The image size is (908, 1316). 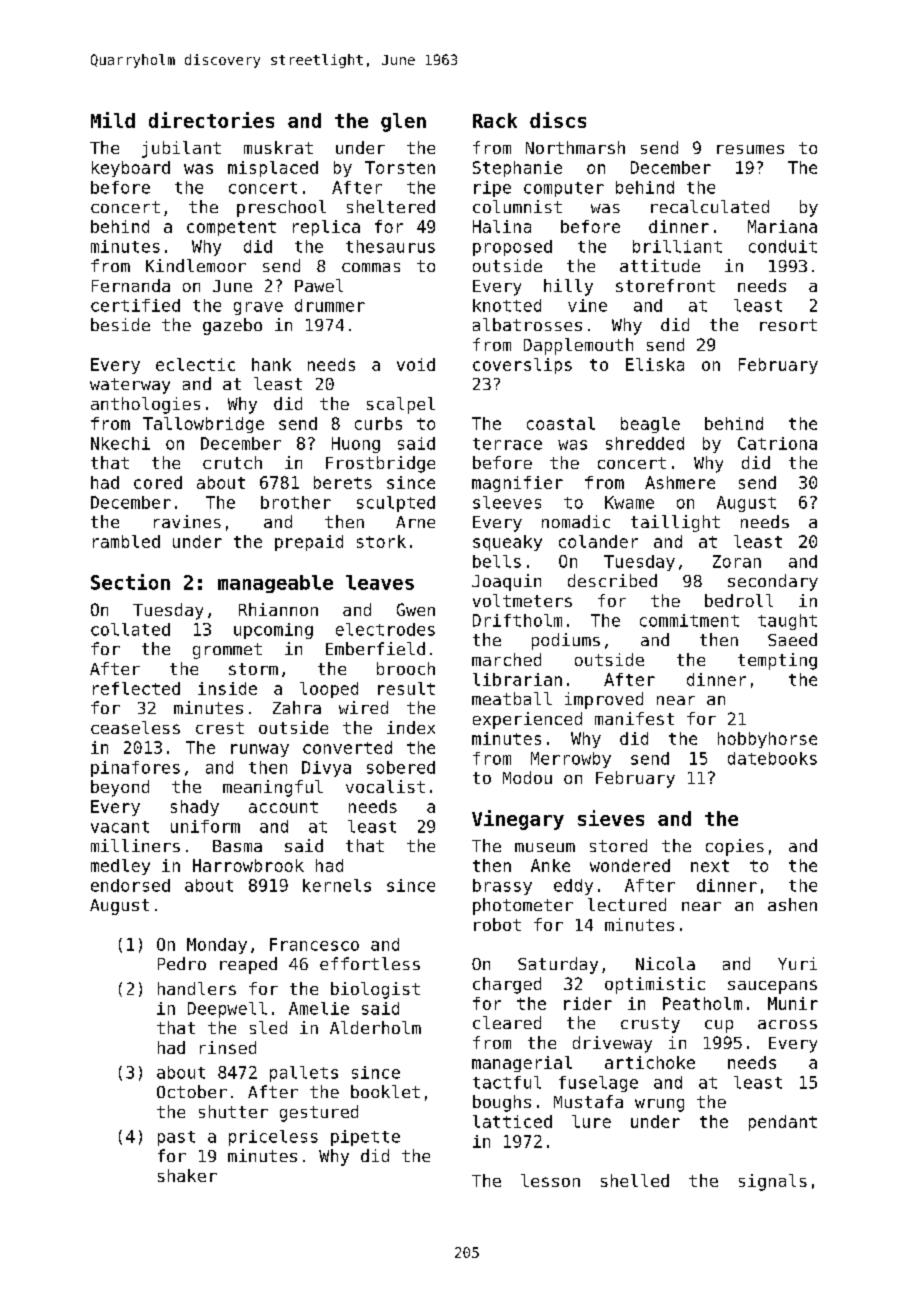 What do you see at coordinates (787, 1024) in the screenshot?
I see `across` at bounding box center [787, 1024].
